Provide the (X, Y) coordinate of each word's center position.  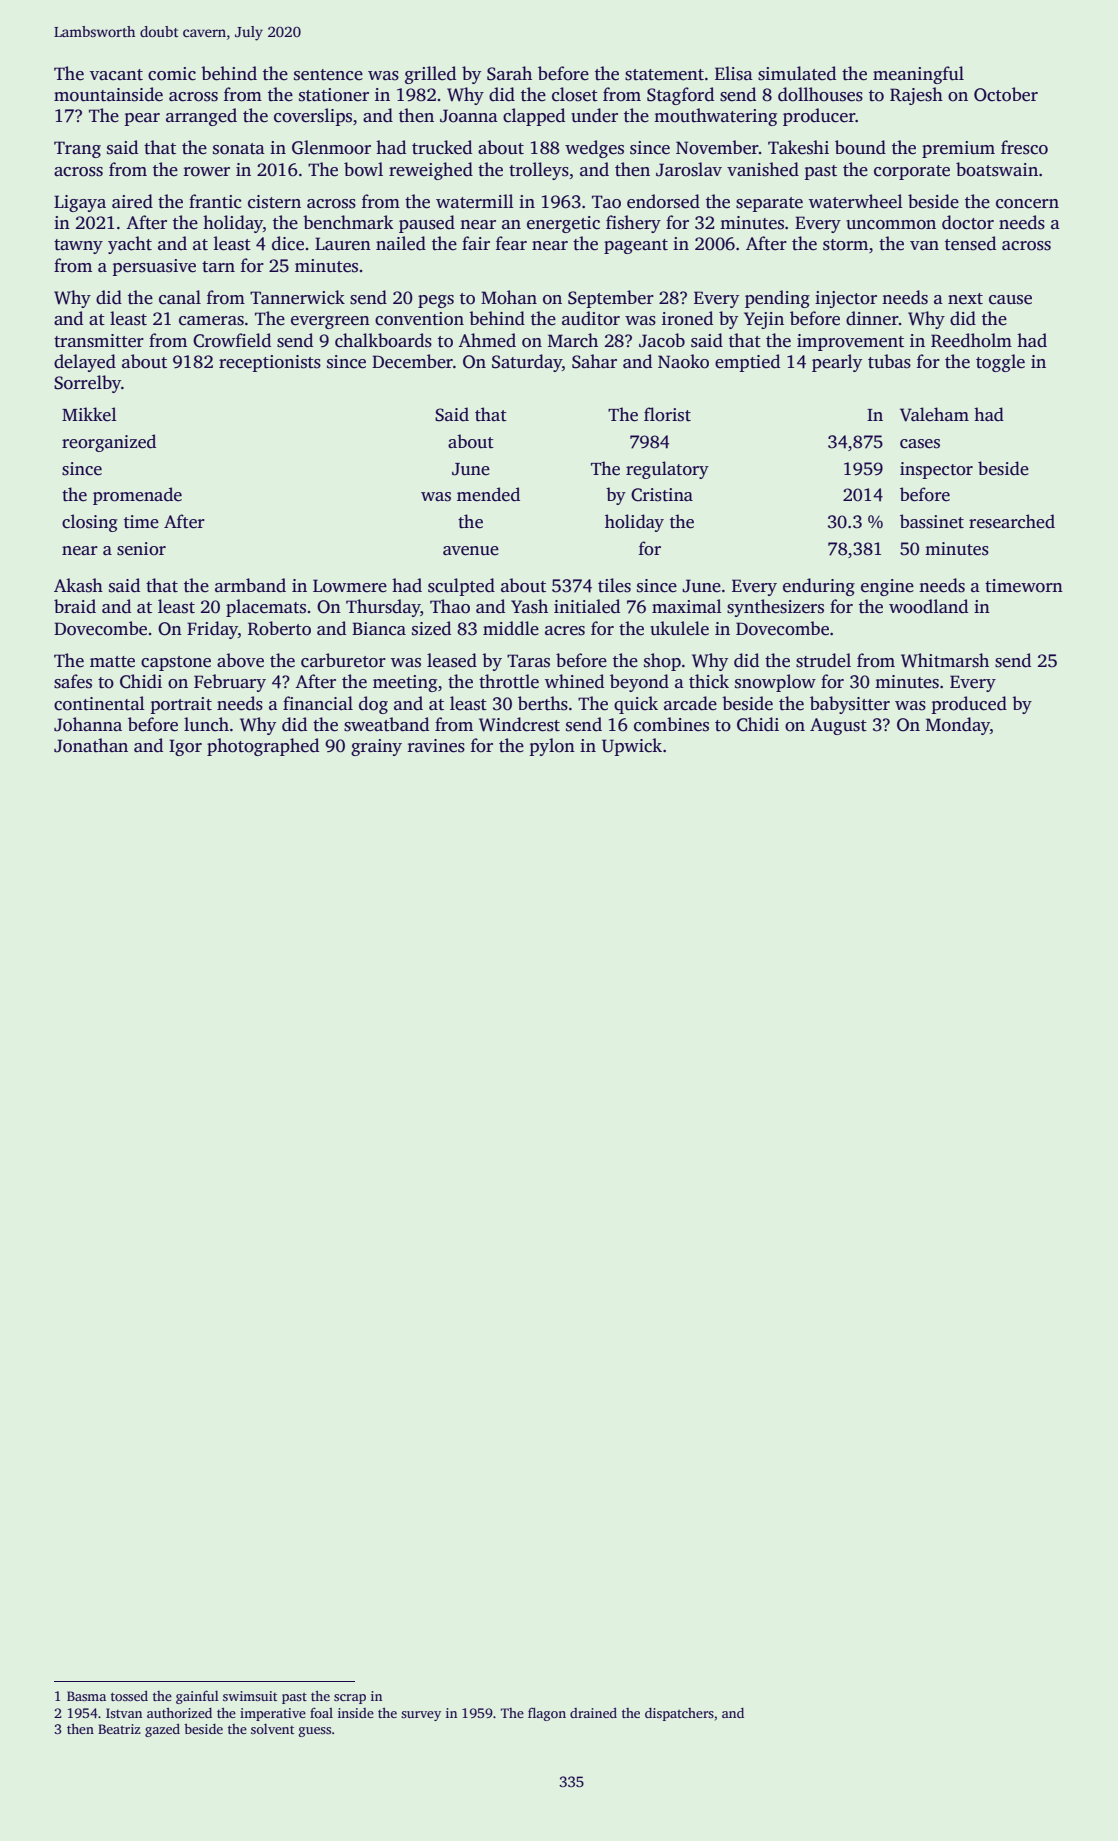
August (838, 726)
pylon (552, 747)
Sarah (509, 73)
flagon (547, 1714)
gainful (197, 1697)
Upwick (632, 747)
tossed (129, 1696)
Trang (77, 149)
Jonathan (91, 745)
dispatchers (679, 1714)
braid (75, 606)
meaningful (918, 75)
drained (593, 1713)
